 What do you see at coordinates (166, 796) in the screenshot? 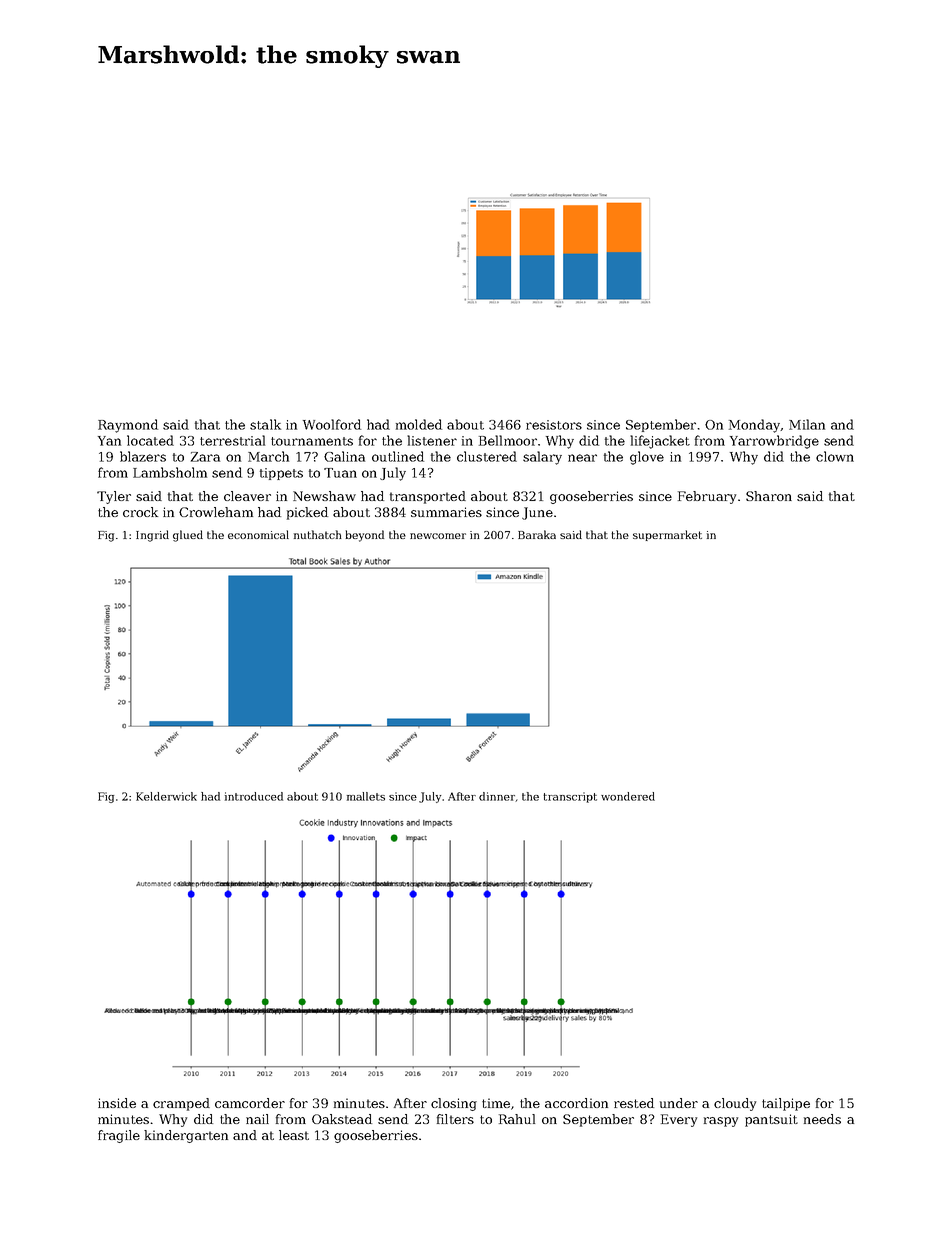
I see `Kelderwick` at bounding box center [166, 796].
